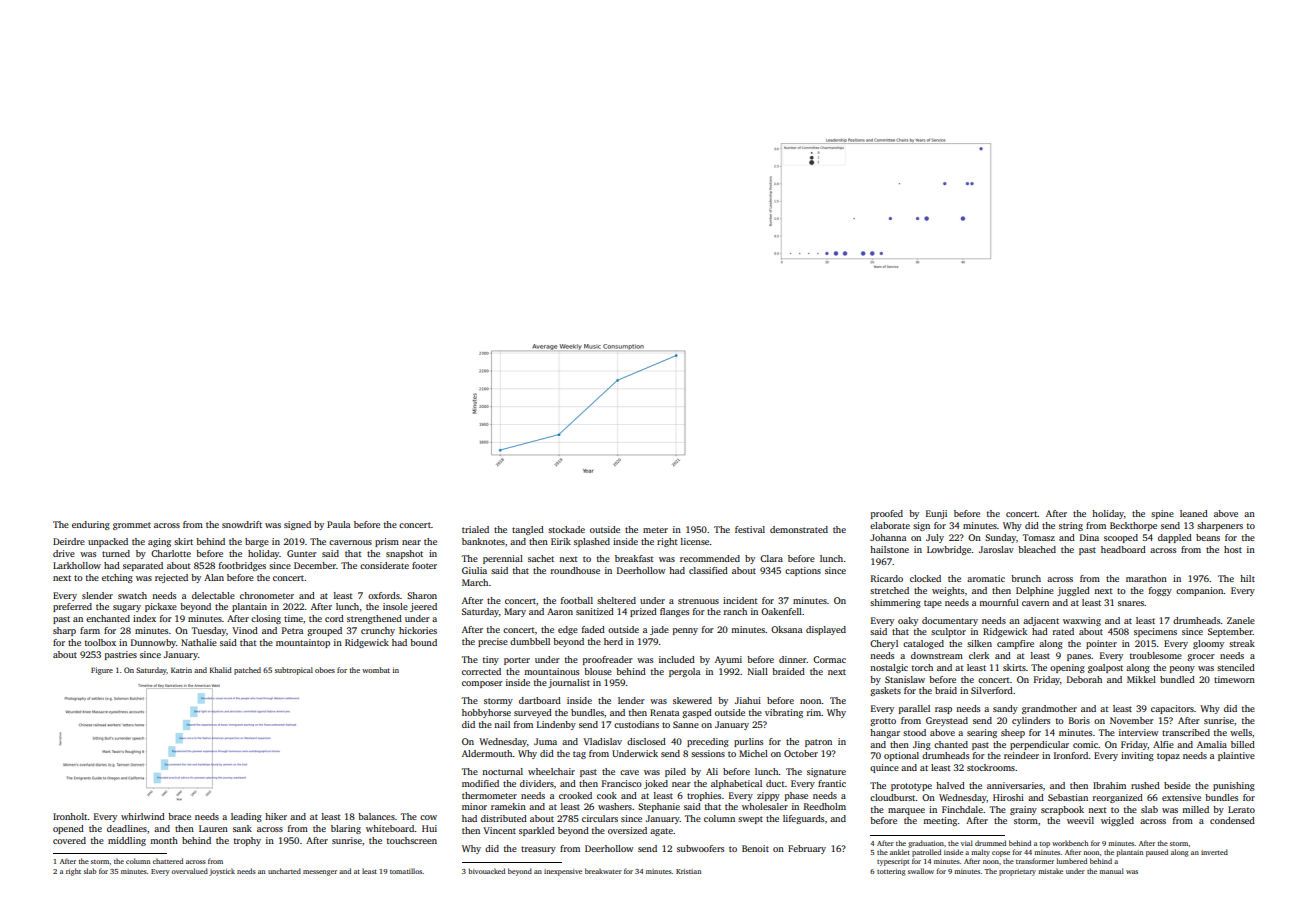  Describe the element at coordinates (1157, 853) in the screenshot. I see `paused` at that location.
